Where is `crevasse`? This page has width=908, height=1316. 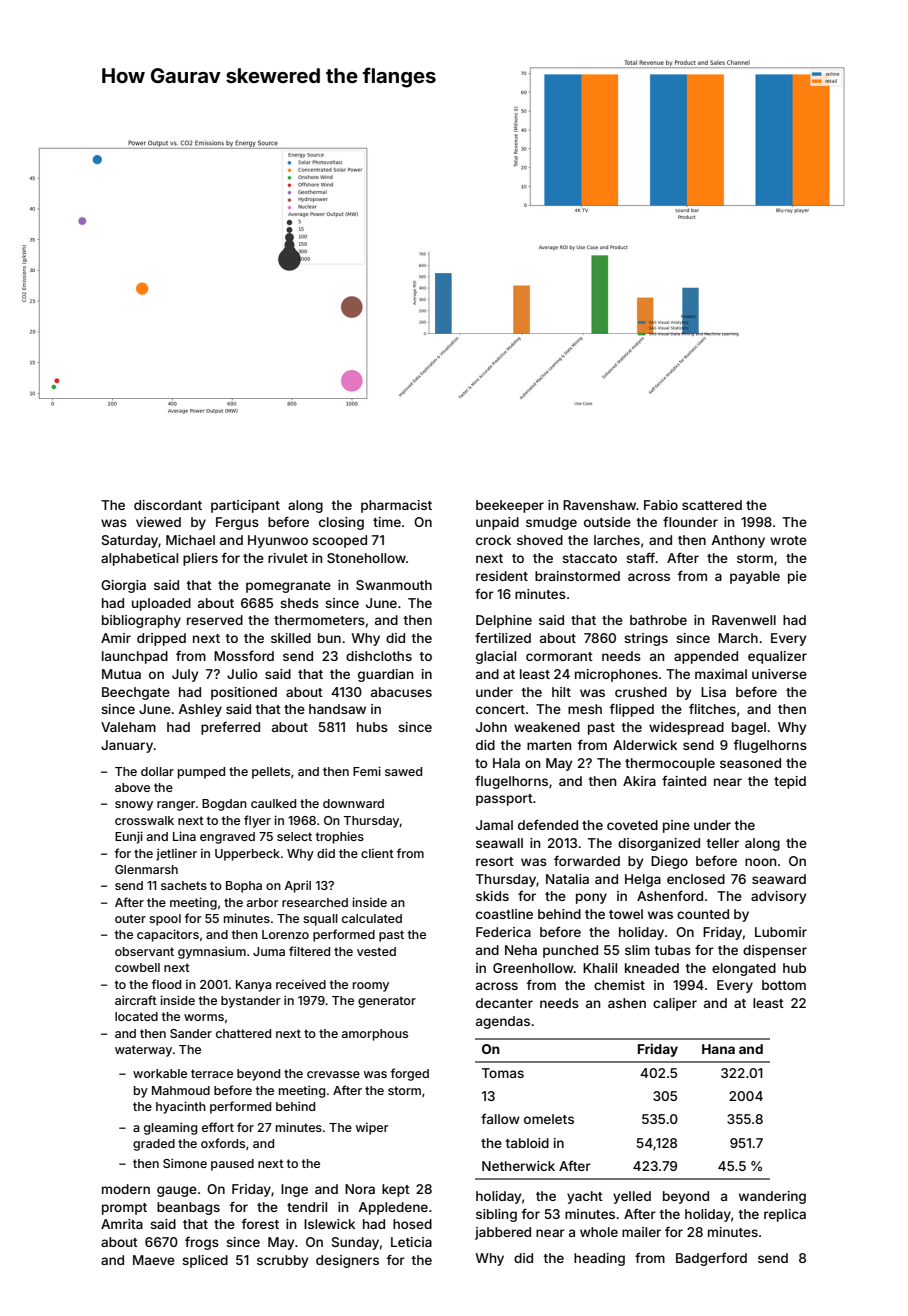 crevasse is located at coordinates (333, 1074).
